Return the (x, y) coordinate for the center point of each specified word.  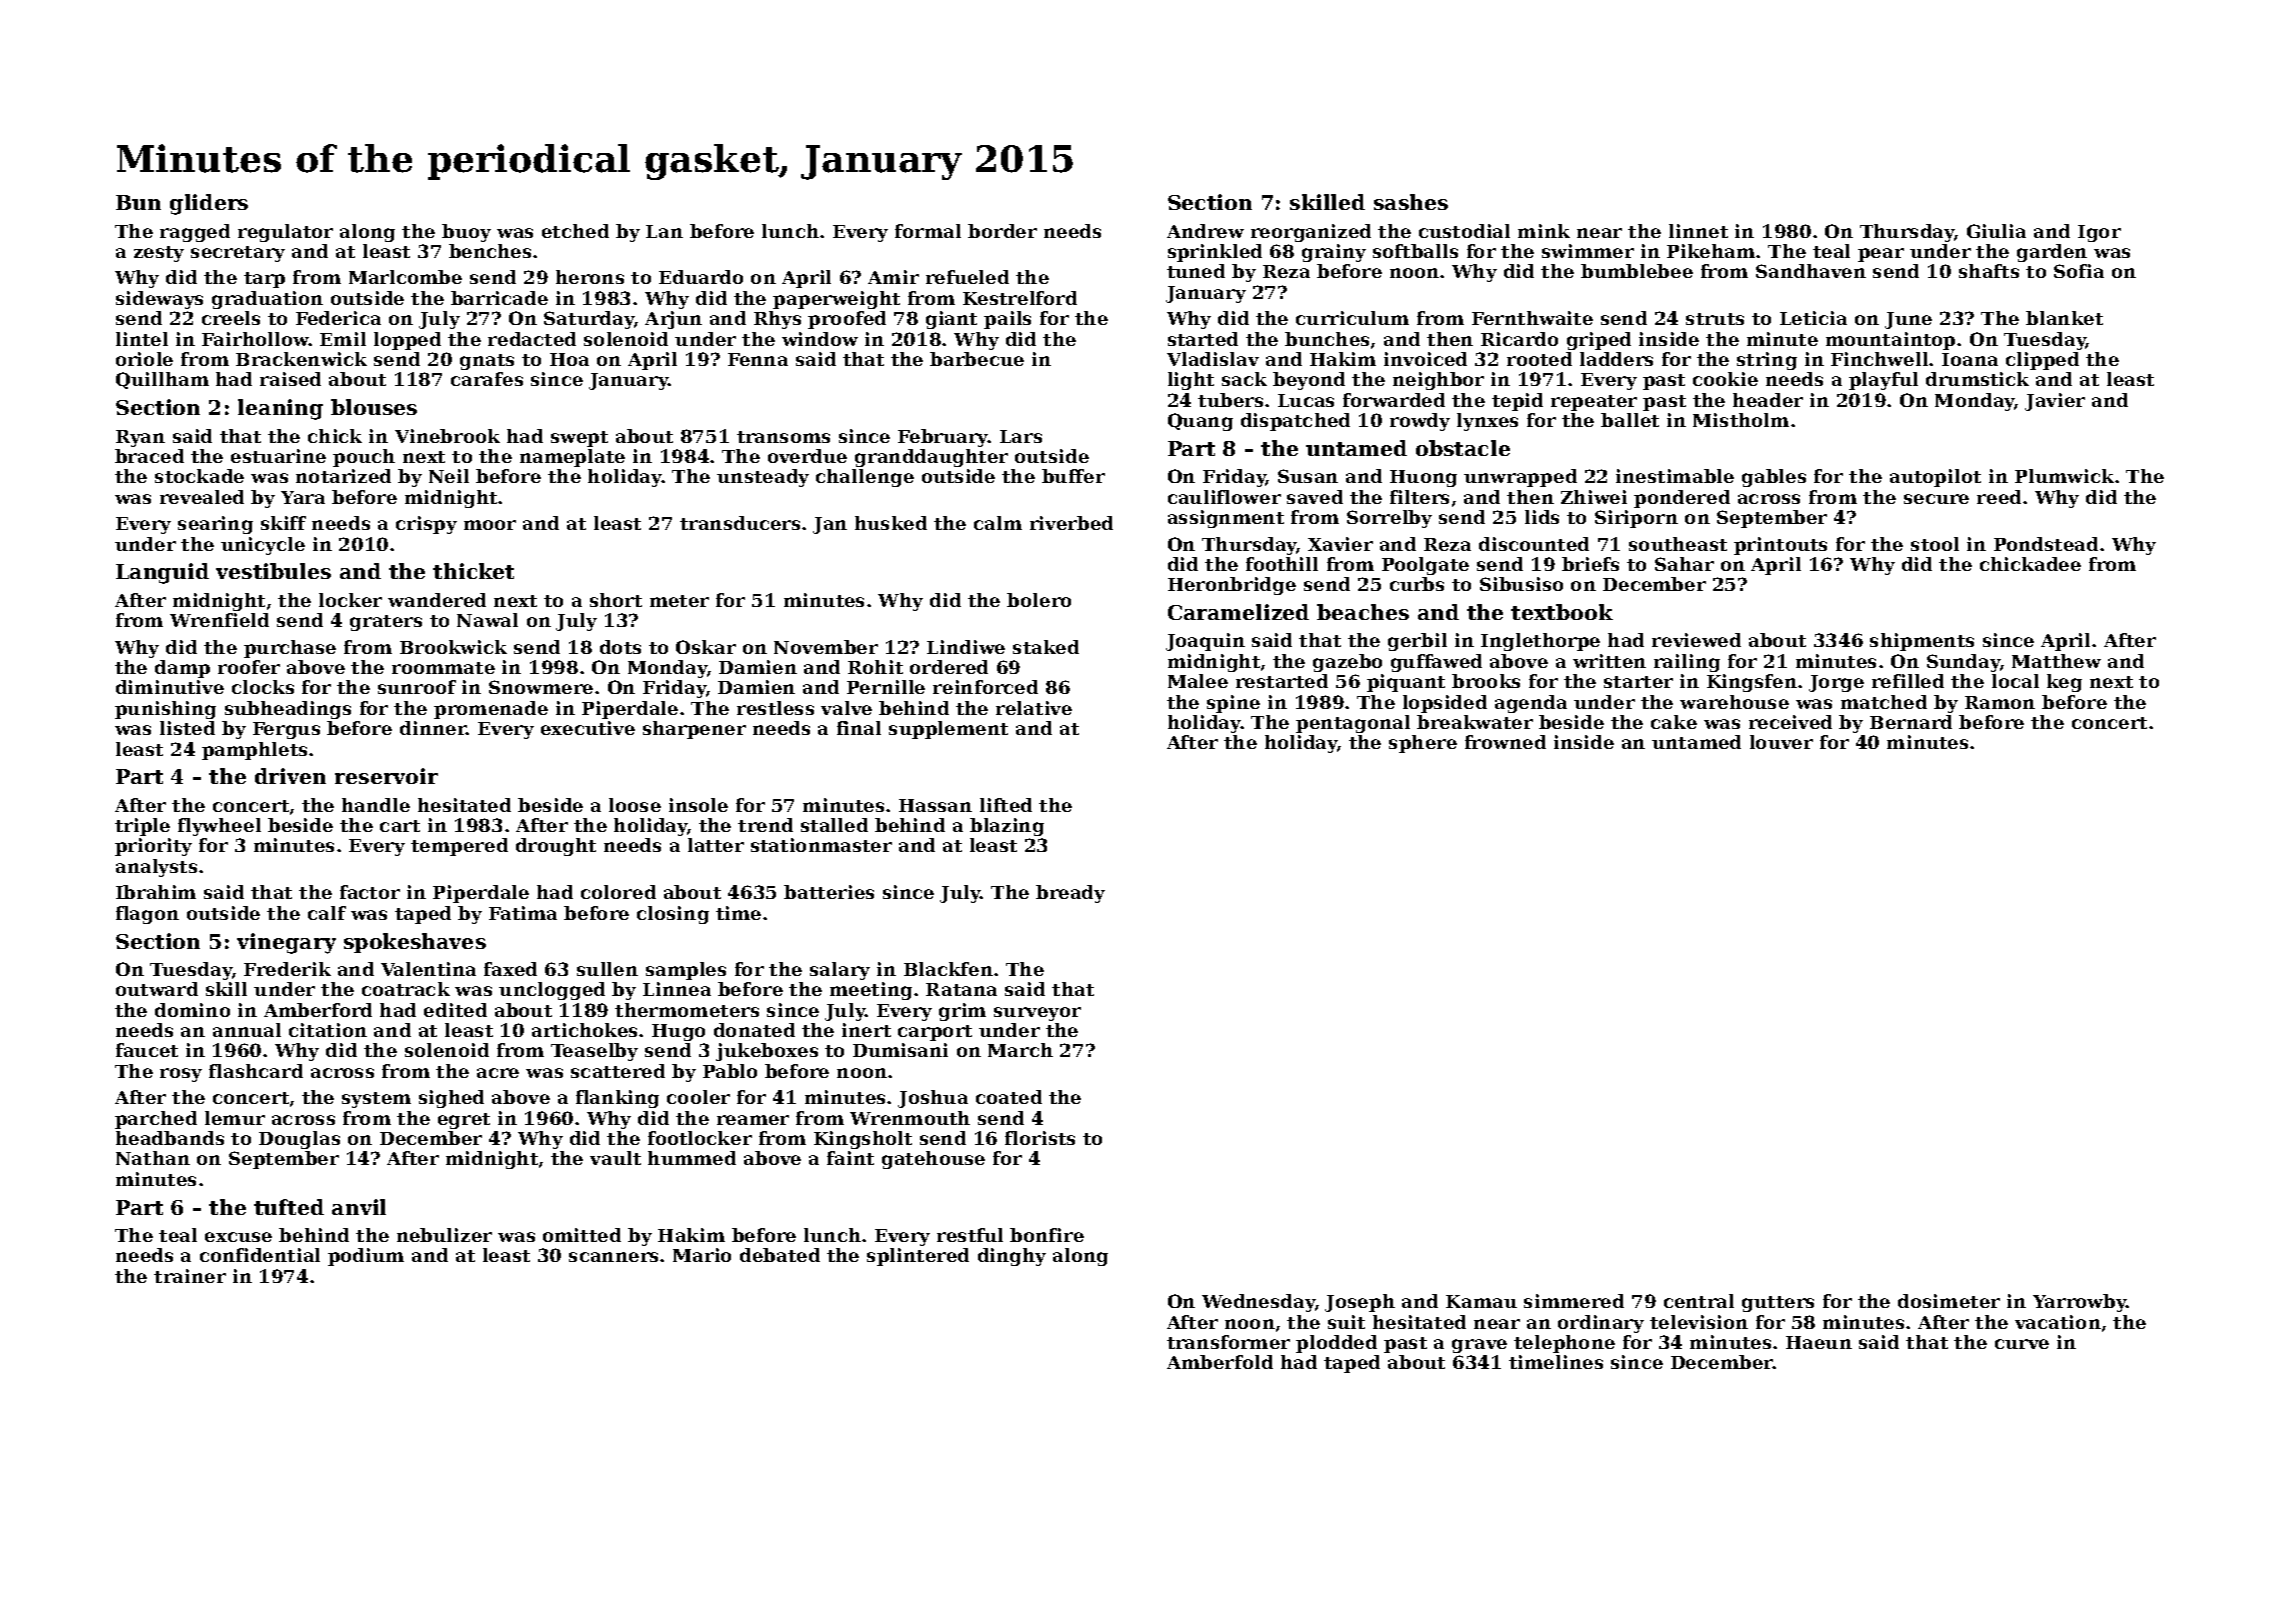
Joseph (1360, 1303)
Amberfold (1220, 1362)
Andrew (1205, 231)
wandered (437, 600)
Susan (1308, 476)
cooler (698, 1097)
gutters (1778, 1304)
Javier (2055, 402)
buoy (466, 233)
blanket (2064, 318)
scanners (613, 1257)
